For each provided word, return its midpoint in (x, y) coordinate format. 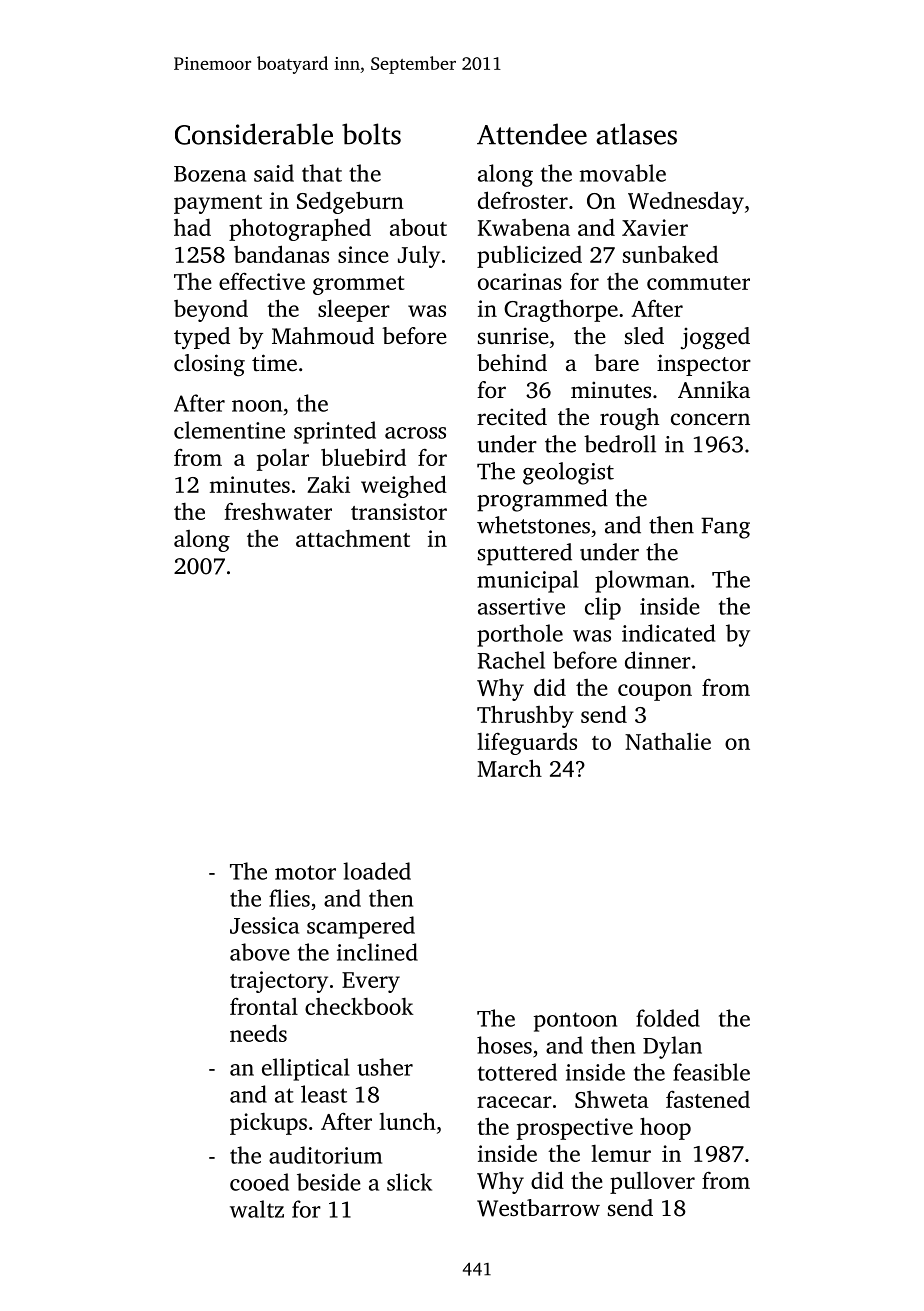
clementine (229, 430)
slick (409, 1182)
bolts (371, 134)
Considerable (254, 134)
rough (629, 419)
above (260, 952)
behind (512, 362)
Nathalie (668, 741)
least (324, 1094)
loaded (377, 871)
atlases (636, 134)
